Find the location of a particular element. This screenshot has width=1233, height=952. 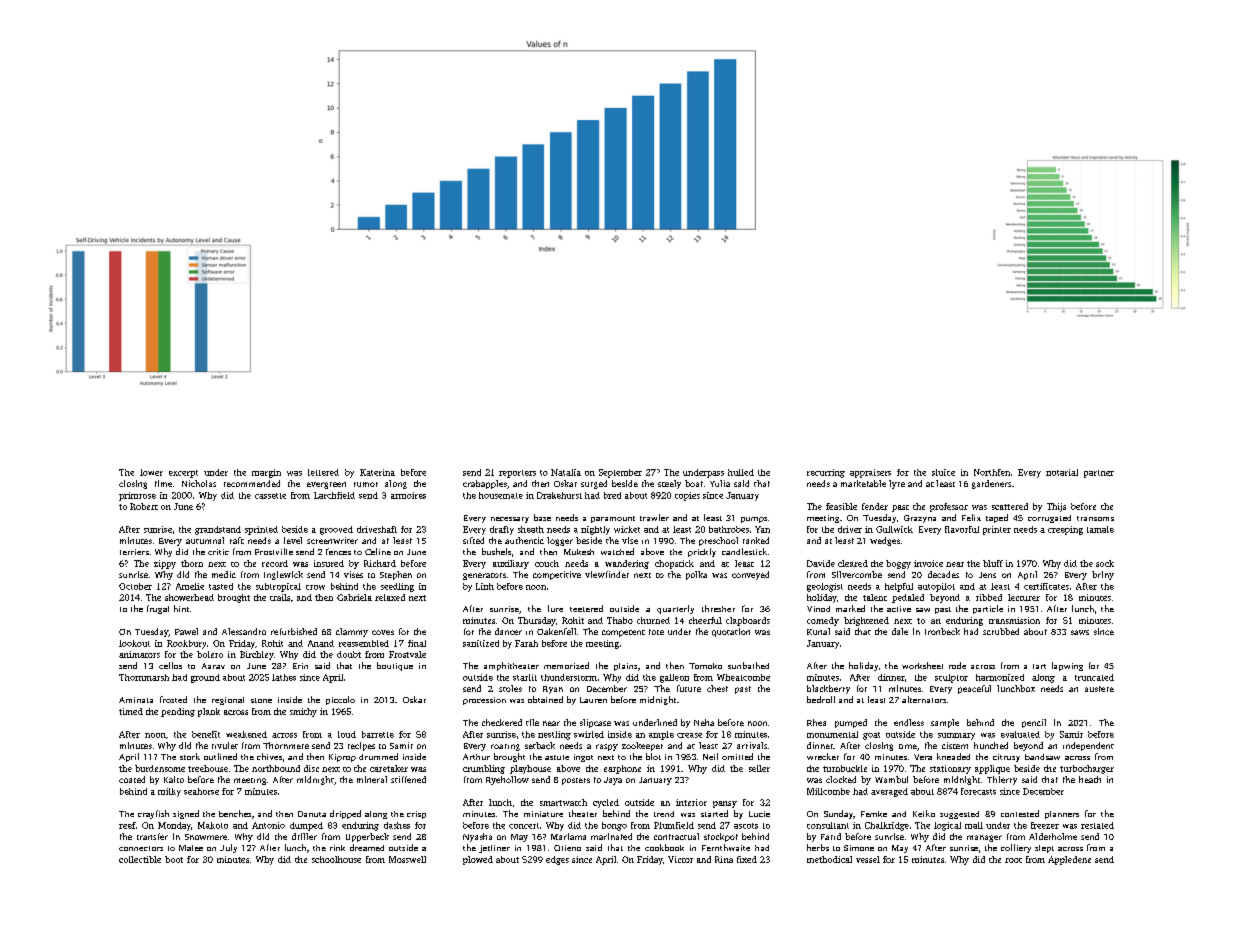

Nyasha is located at coordinates (477, 837).
